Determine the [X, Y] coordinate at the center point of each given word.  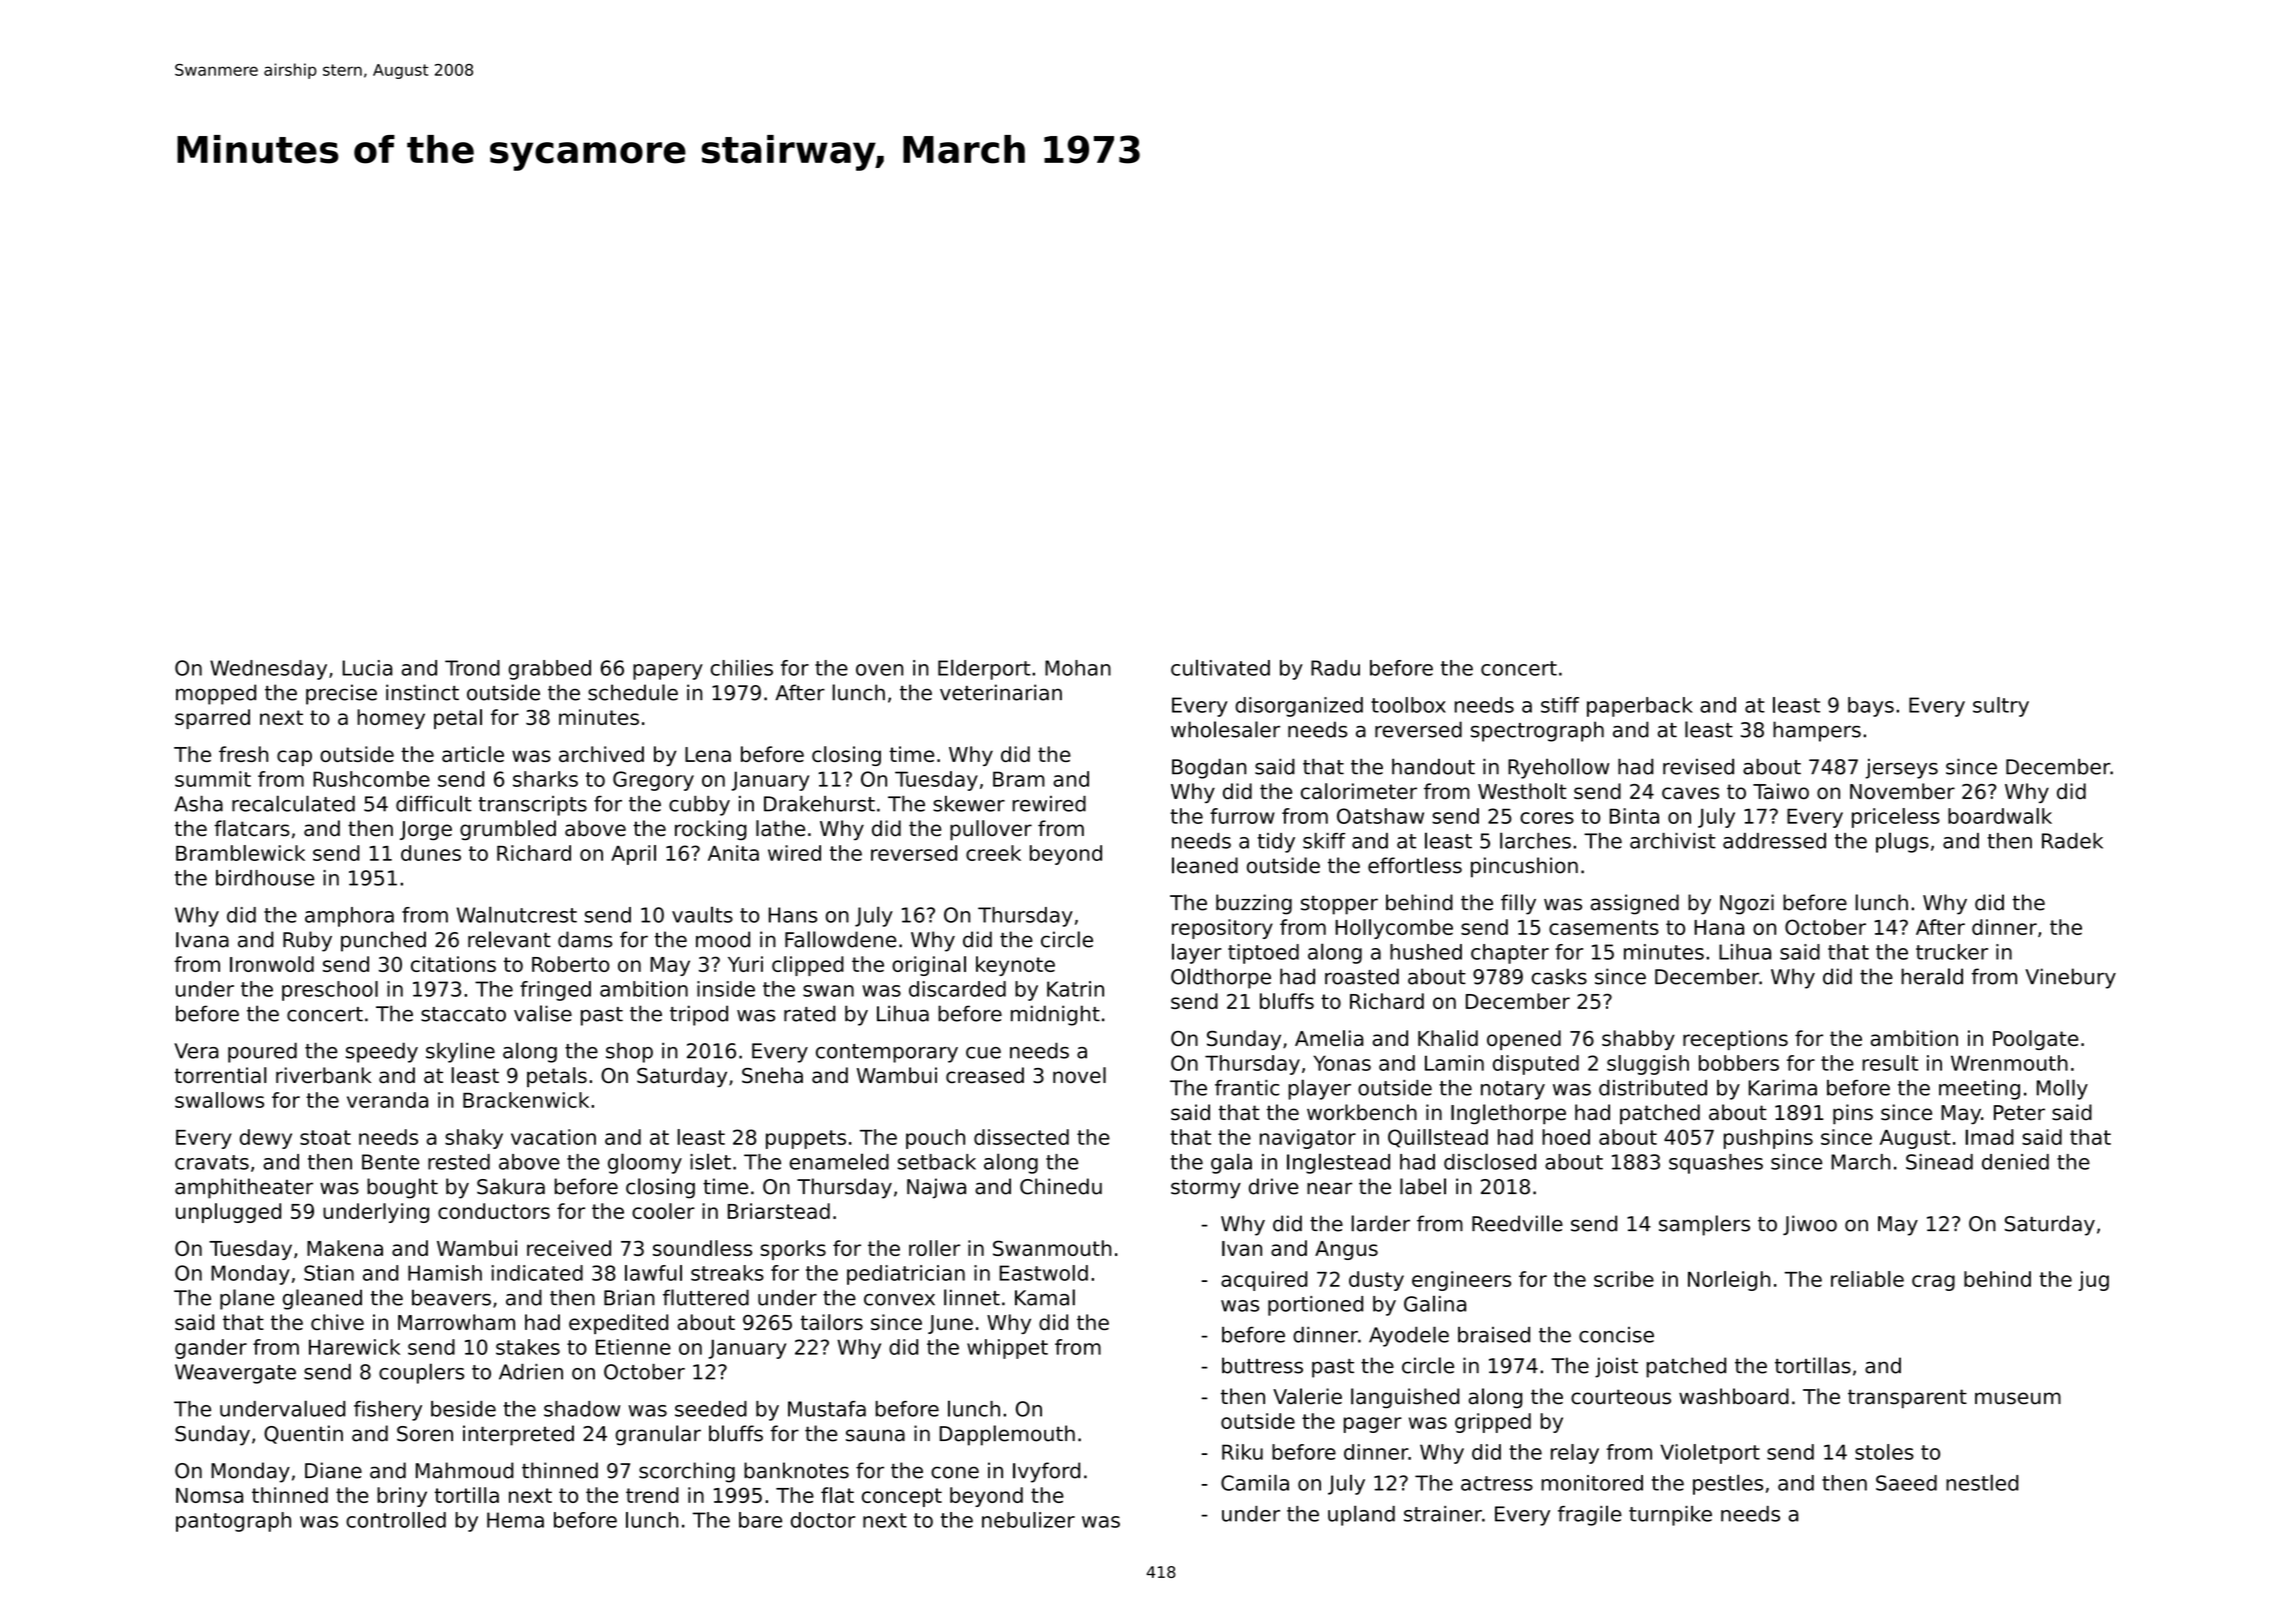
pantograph [233, 1522]
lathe [780, 828]
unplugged [228, 1213]
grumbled [508, 830]
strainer [1443, 1514]
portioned [1315, 1306]
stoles [1884, 1452]
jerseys [1901, 769]
